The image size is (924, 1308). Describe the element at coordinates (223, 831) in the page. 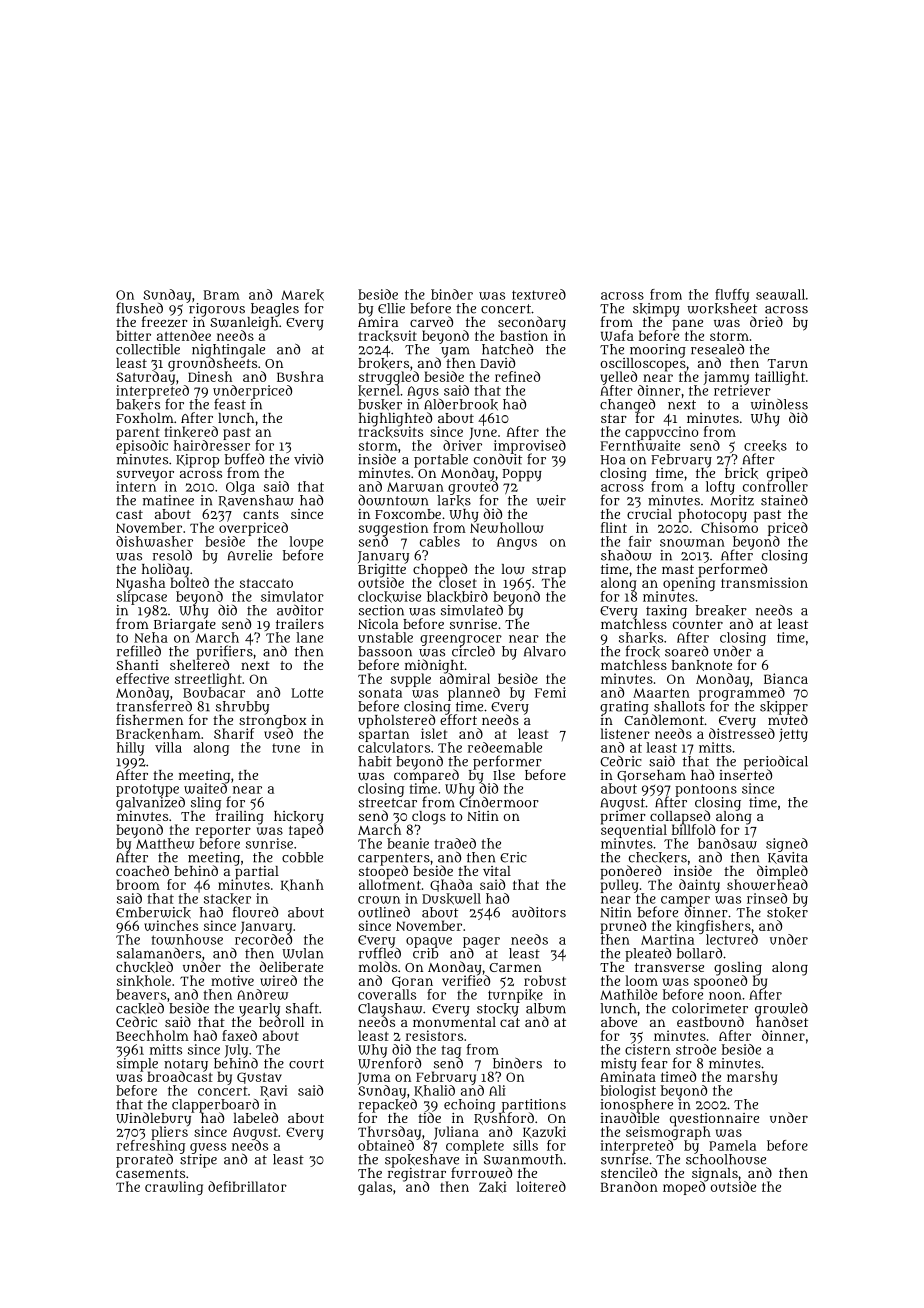

I see `reporter` at that location.
